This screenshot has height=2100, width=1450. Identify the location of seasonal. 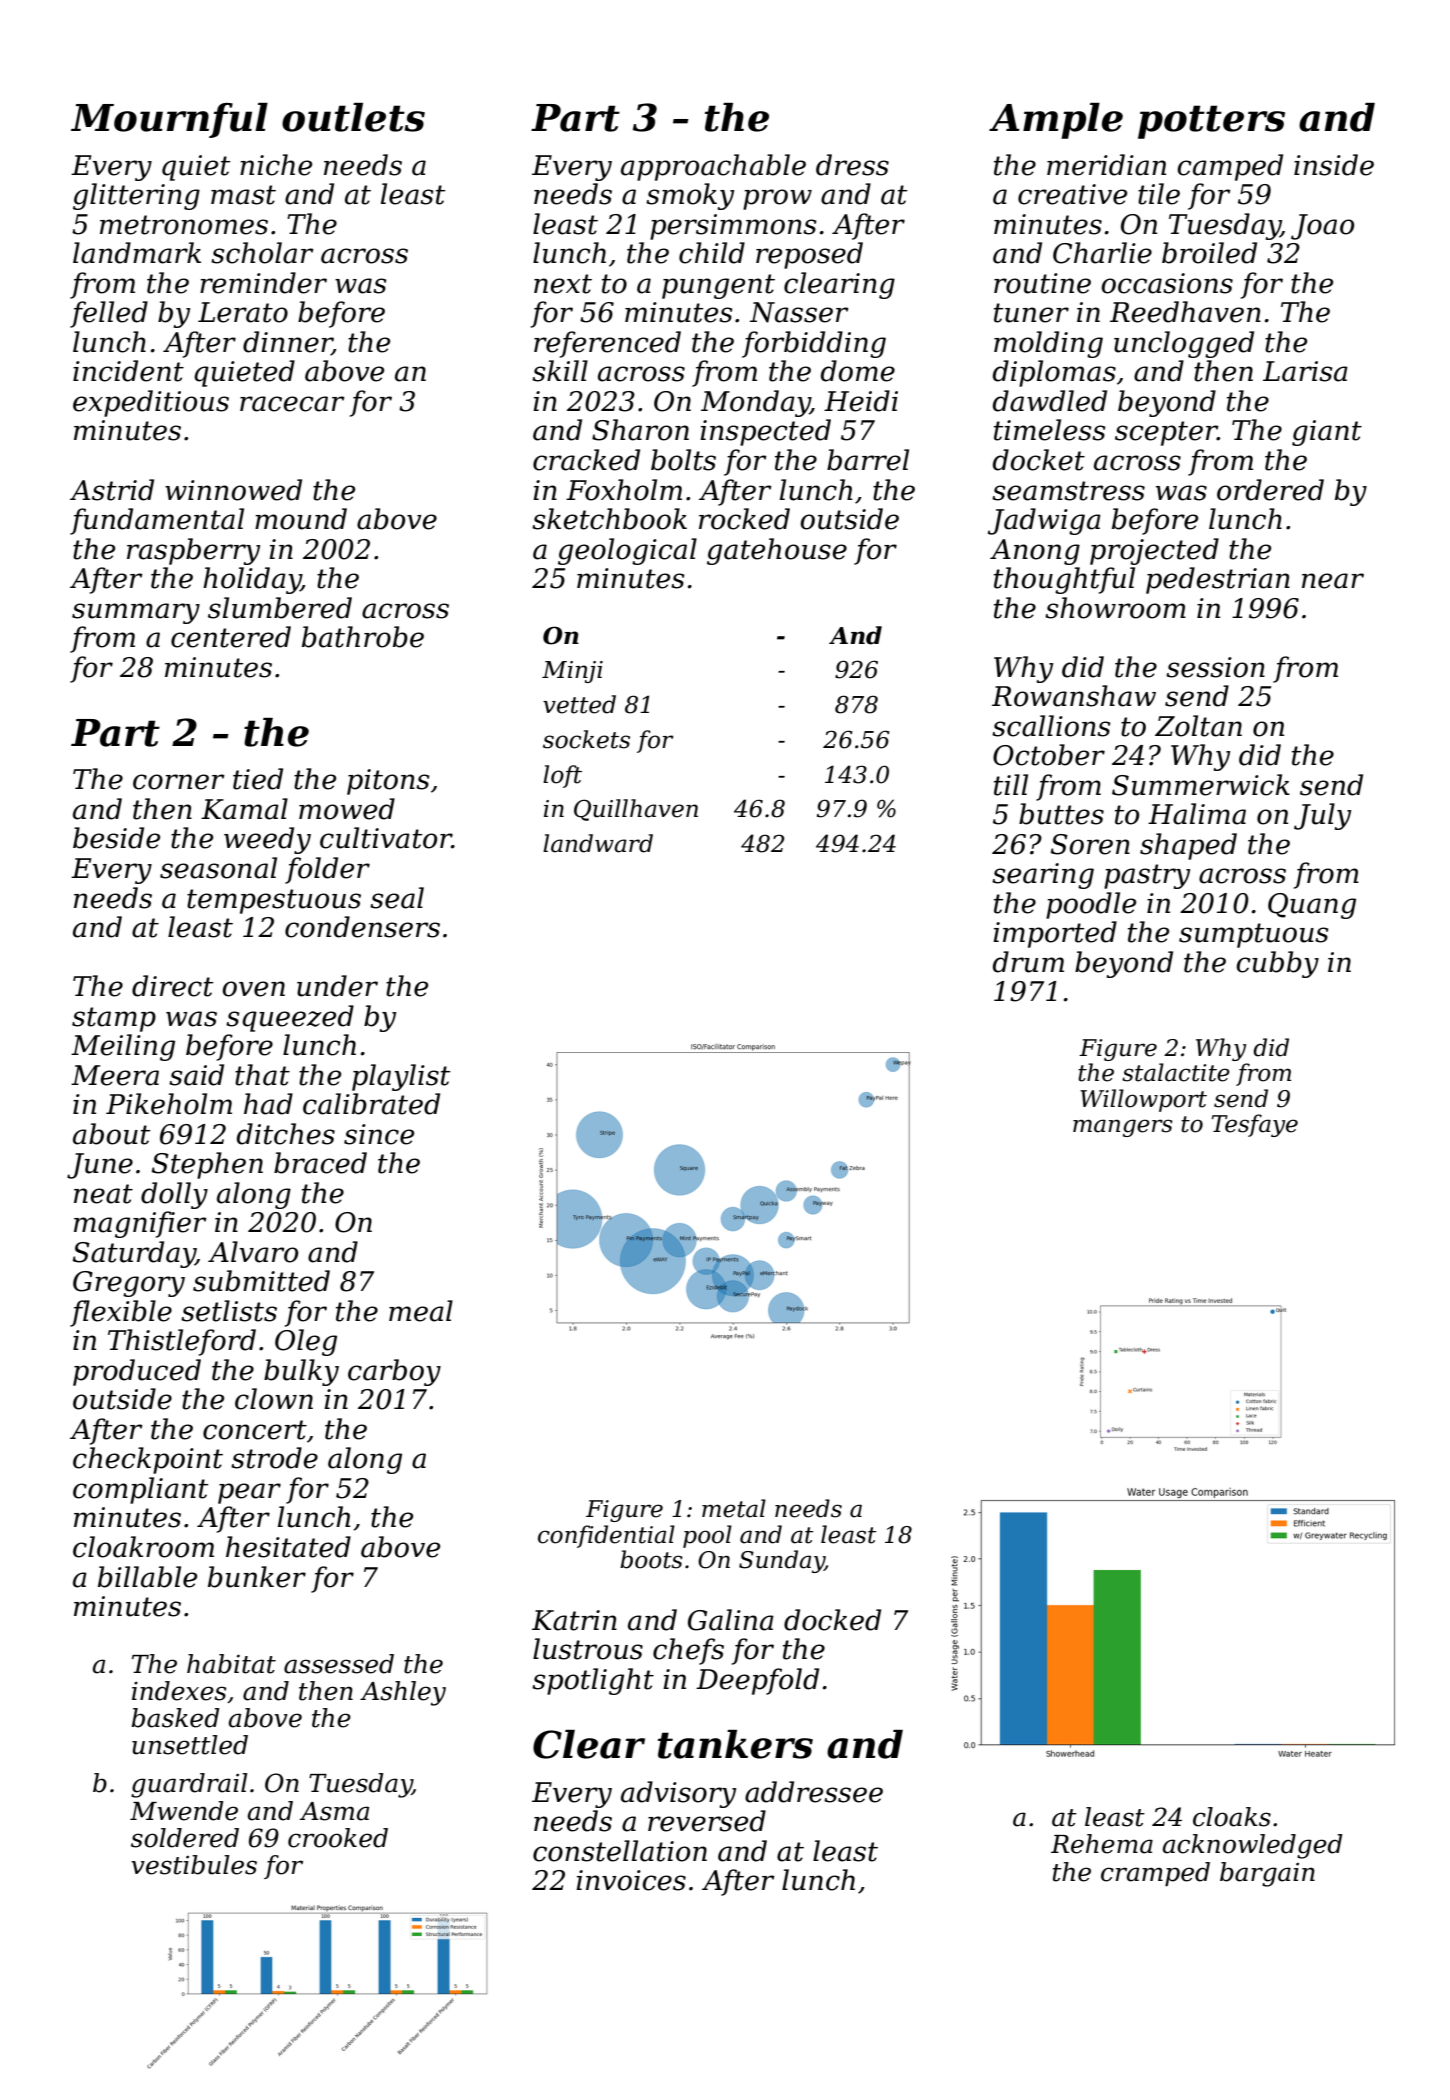
(218, 868).
